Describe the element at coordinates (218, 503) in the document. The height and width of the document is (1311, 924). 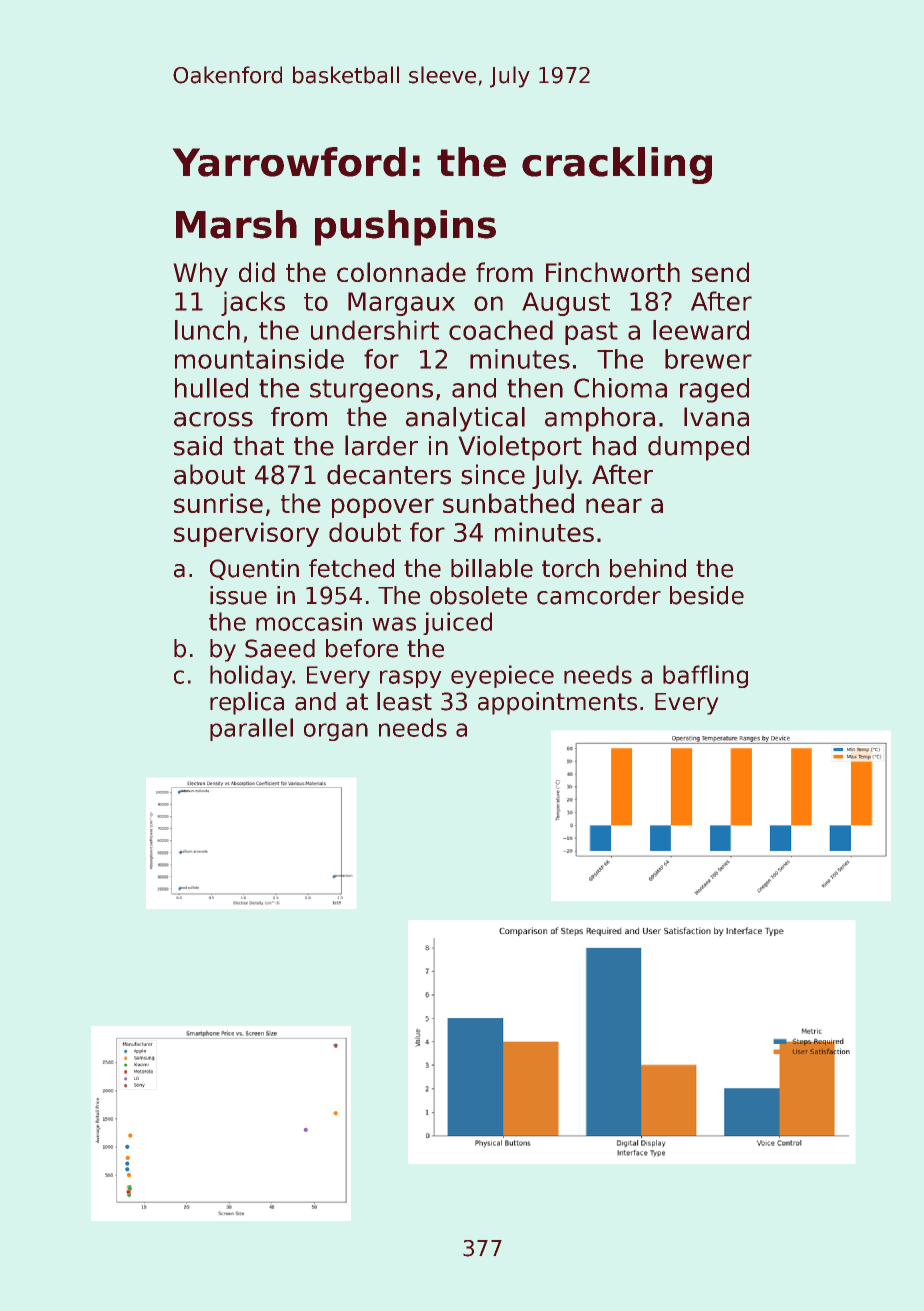
I see `sunrise` at that location.
